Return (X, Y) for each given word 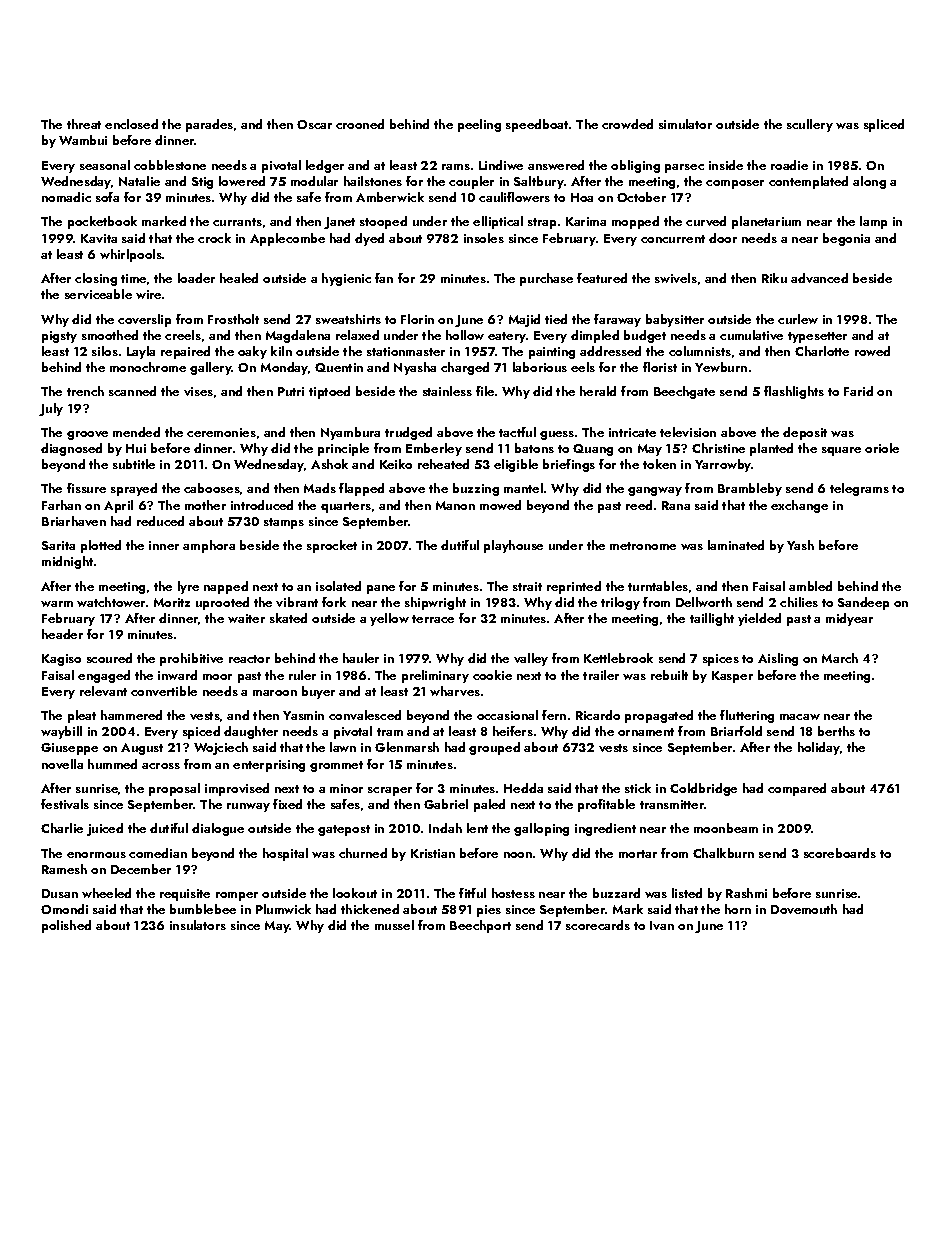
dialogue (218, 829)
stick (638, 788)
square (841, 451)
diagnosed (71, 449)
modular (314, 181)
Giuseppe (69, 749)
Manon (455, 505)
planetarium (766, 222)
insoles (484, 238)
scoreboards (840, 853)
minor (346, 788)
